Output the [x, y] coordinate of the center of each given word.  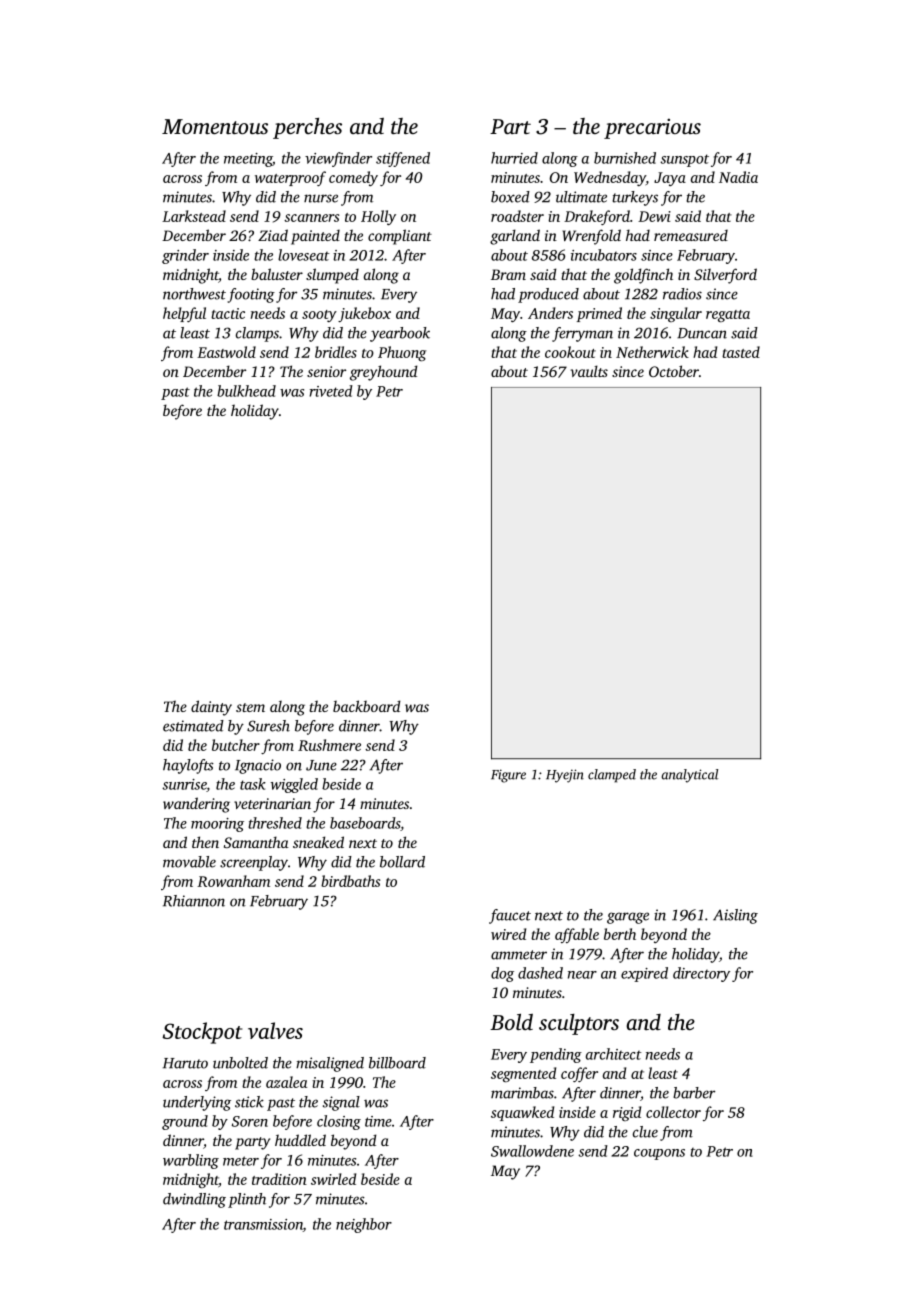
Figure [508, 776]
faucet [510, 916]
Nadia [738, 177]
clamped [612, 776]
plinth [247, 1200]
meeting [248, 160]
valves [275, 1030]
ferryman [582, 334]
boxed [510, 197]
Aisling [735, 916]
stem [250, 707]
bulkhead [246, 391]
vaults [589, 371]
